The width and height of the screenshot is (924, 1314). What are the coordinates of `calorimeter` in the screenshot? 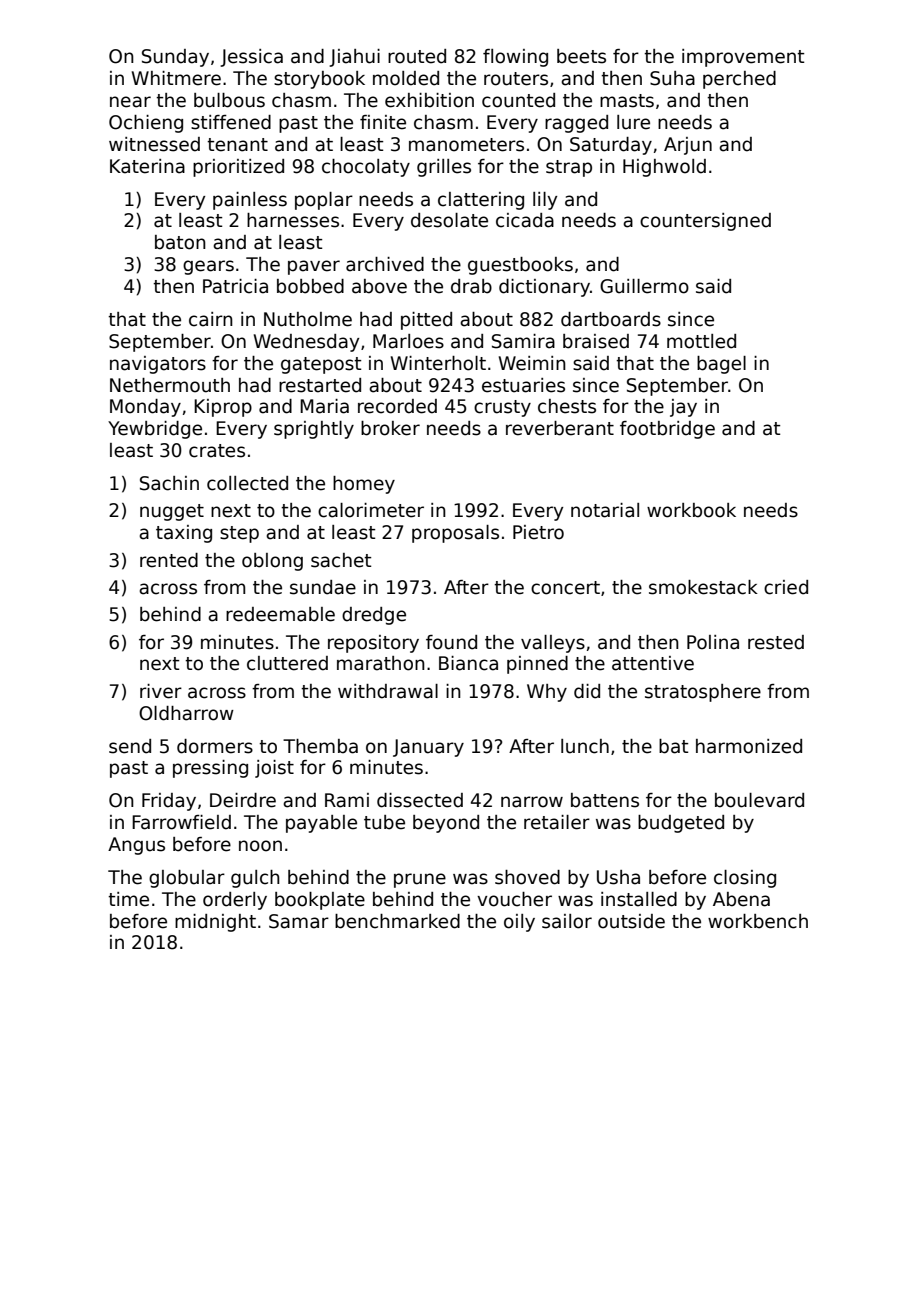 It's located at (371, 510).
